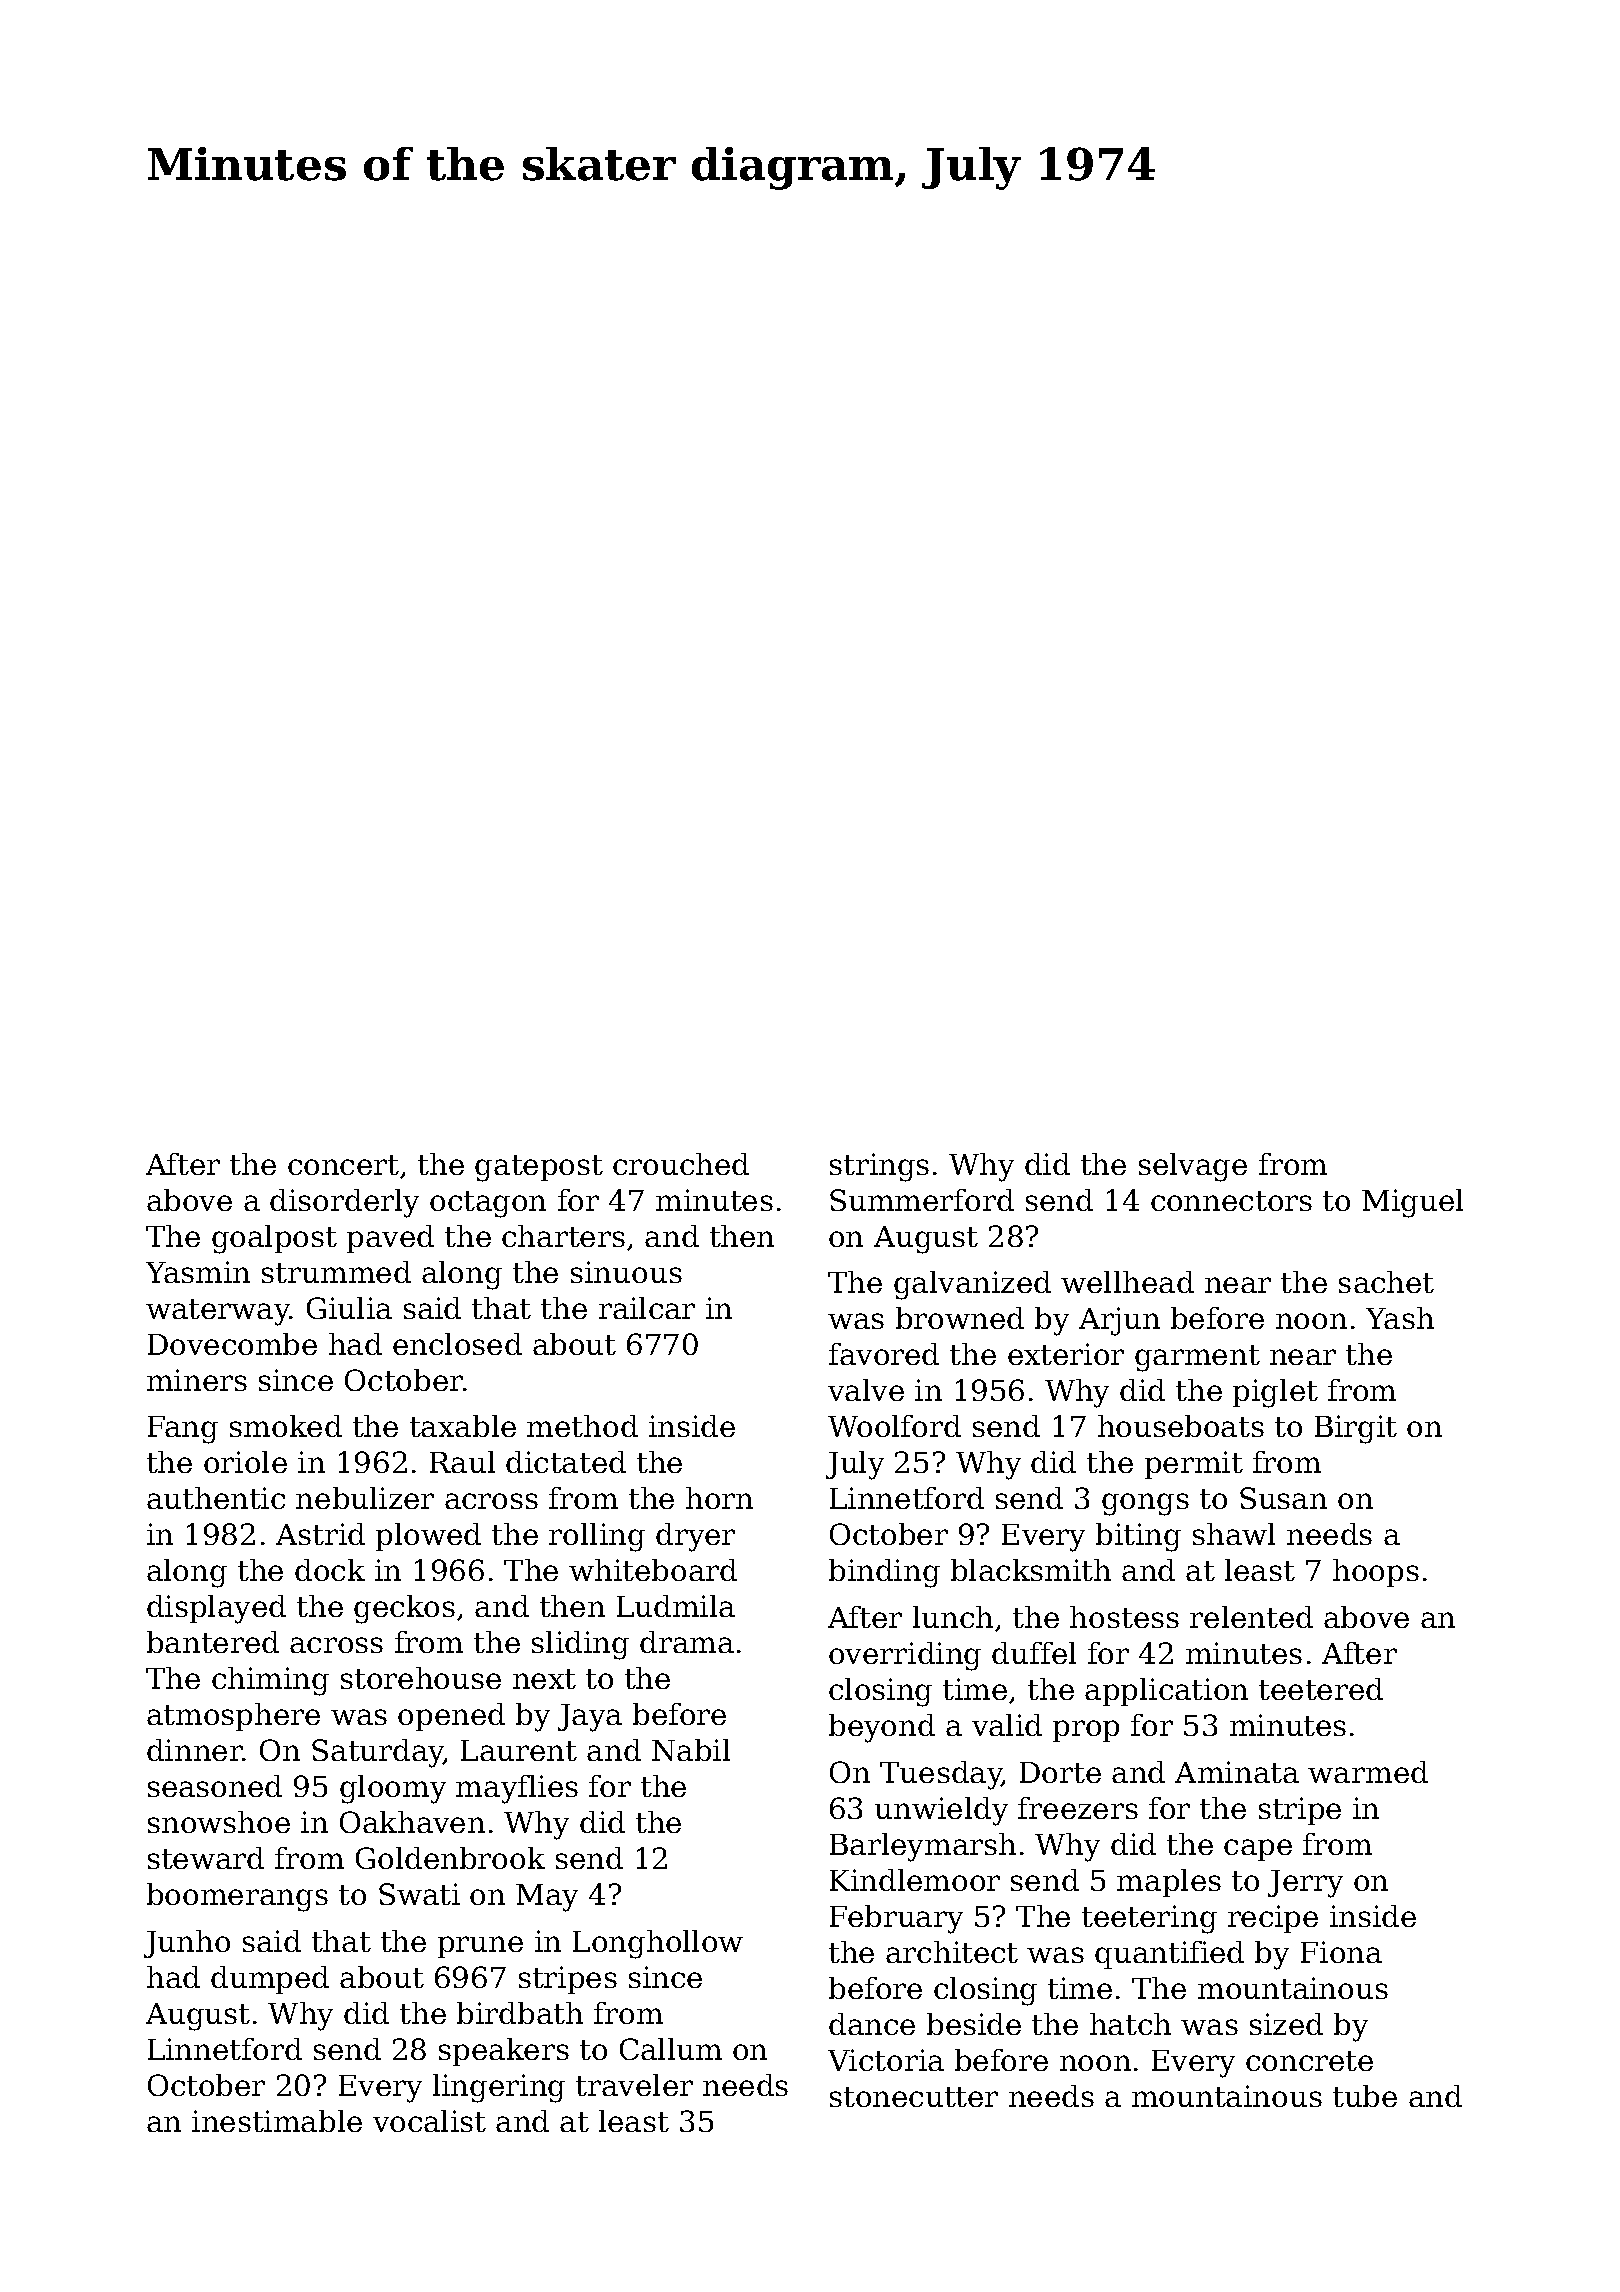  I want to click on sliding, so click(580, 1645).
